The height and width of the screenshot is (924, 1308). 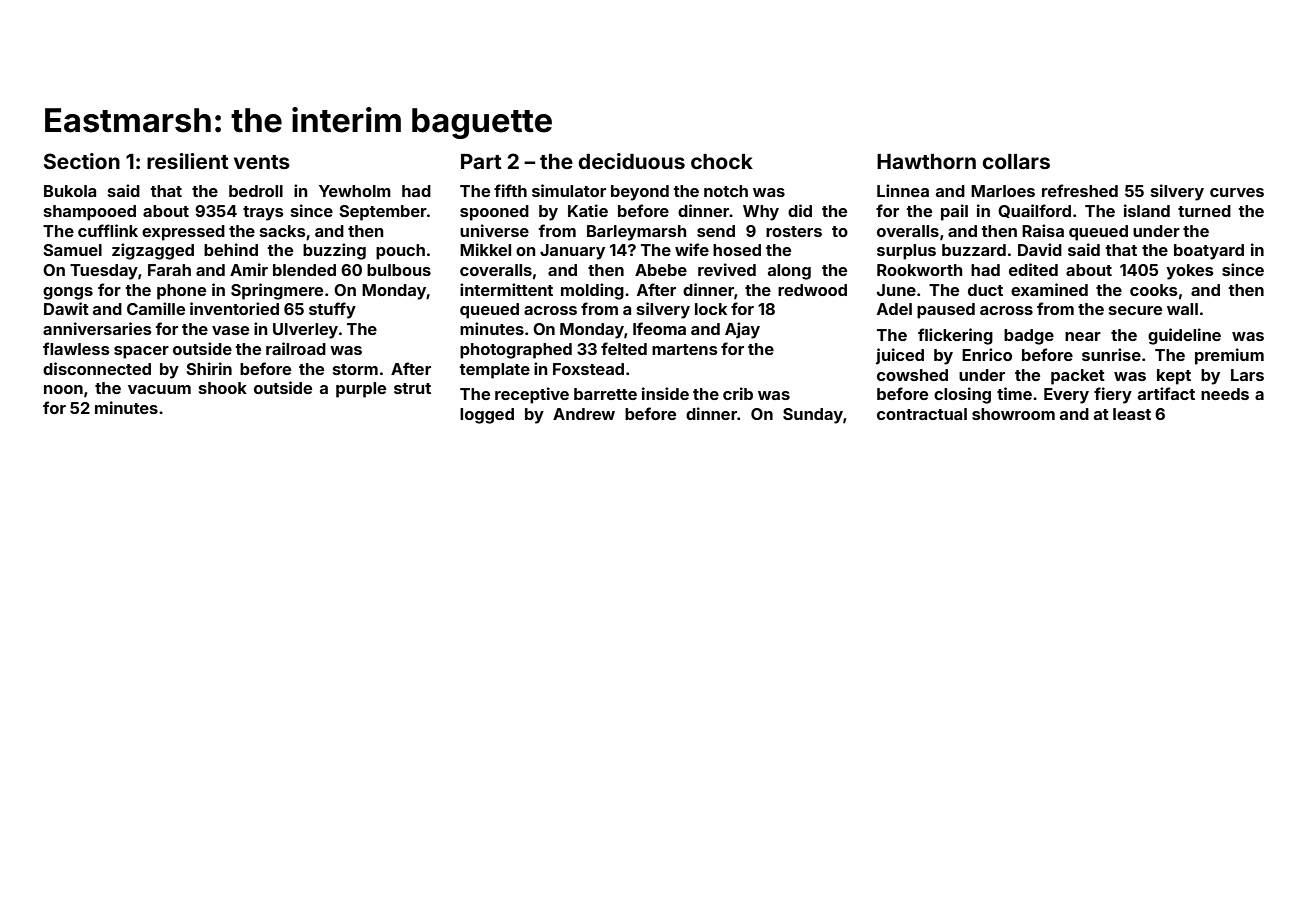 I want to click on paused, so click(x=946, y=311).
